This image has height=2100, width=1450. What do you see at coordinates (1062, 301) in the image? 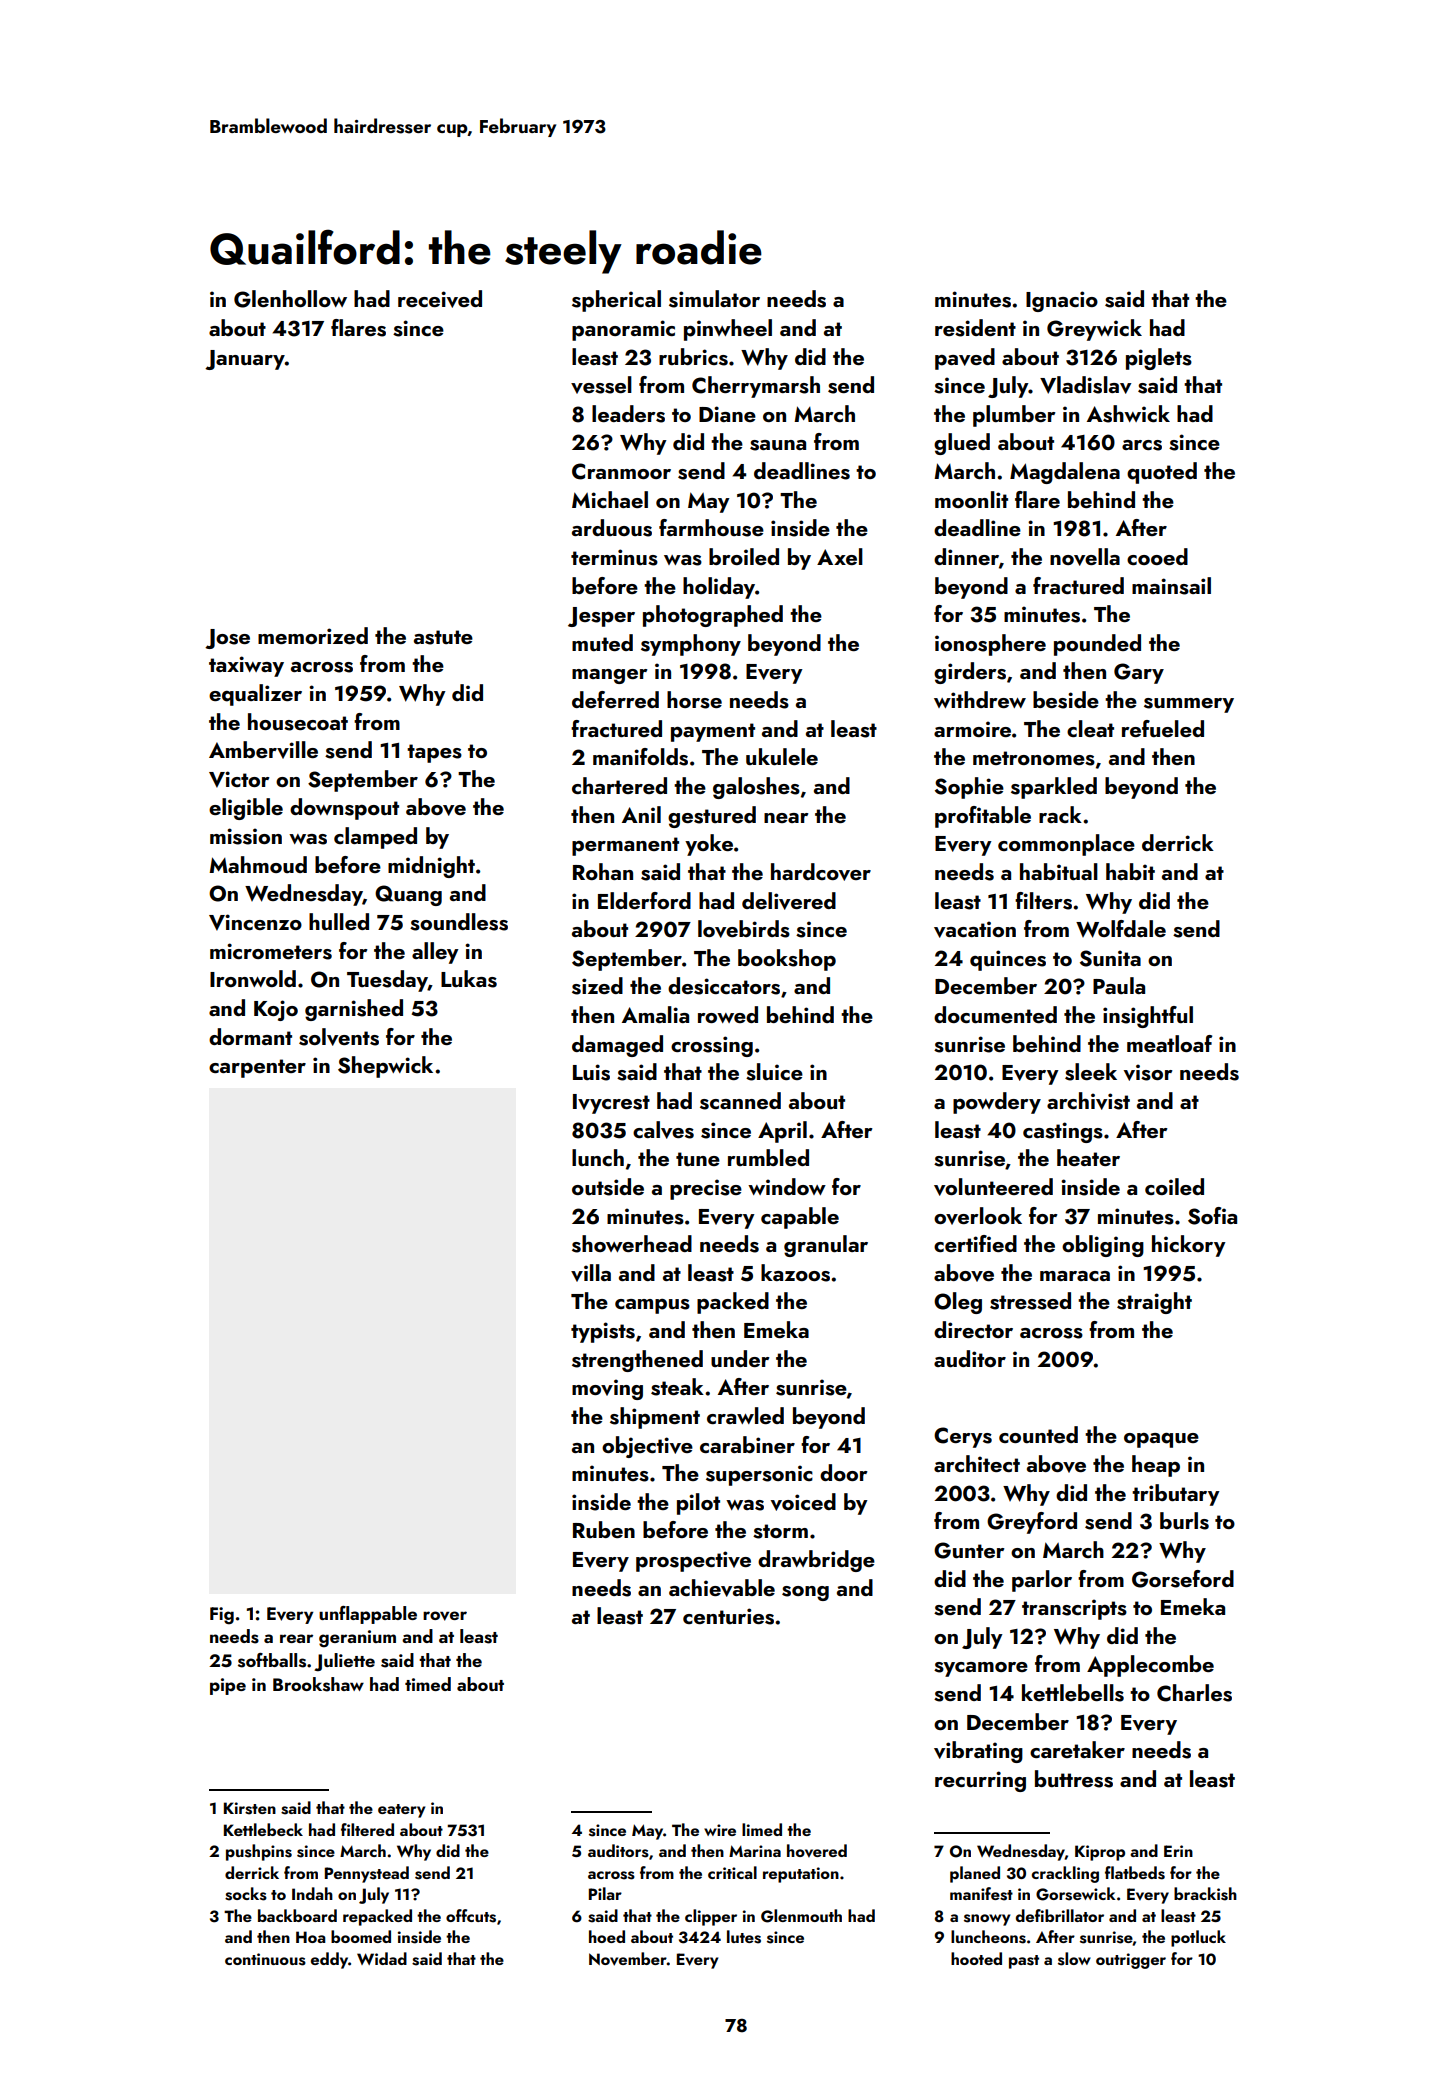
I see `Ignacio` at bounding box center [1062, 301].
